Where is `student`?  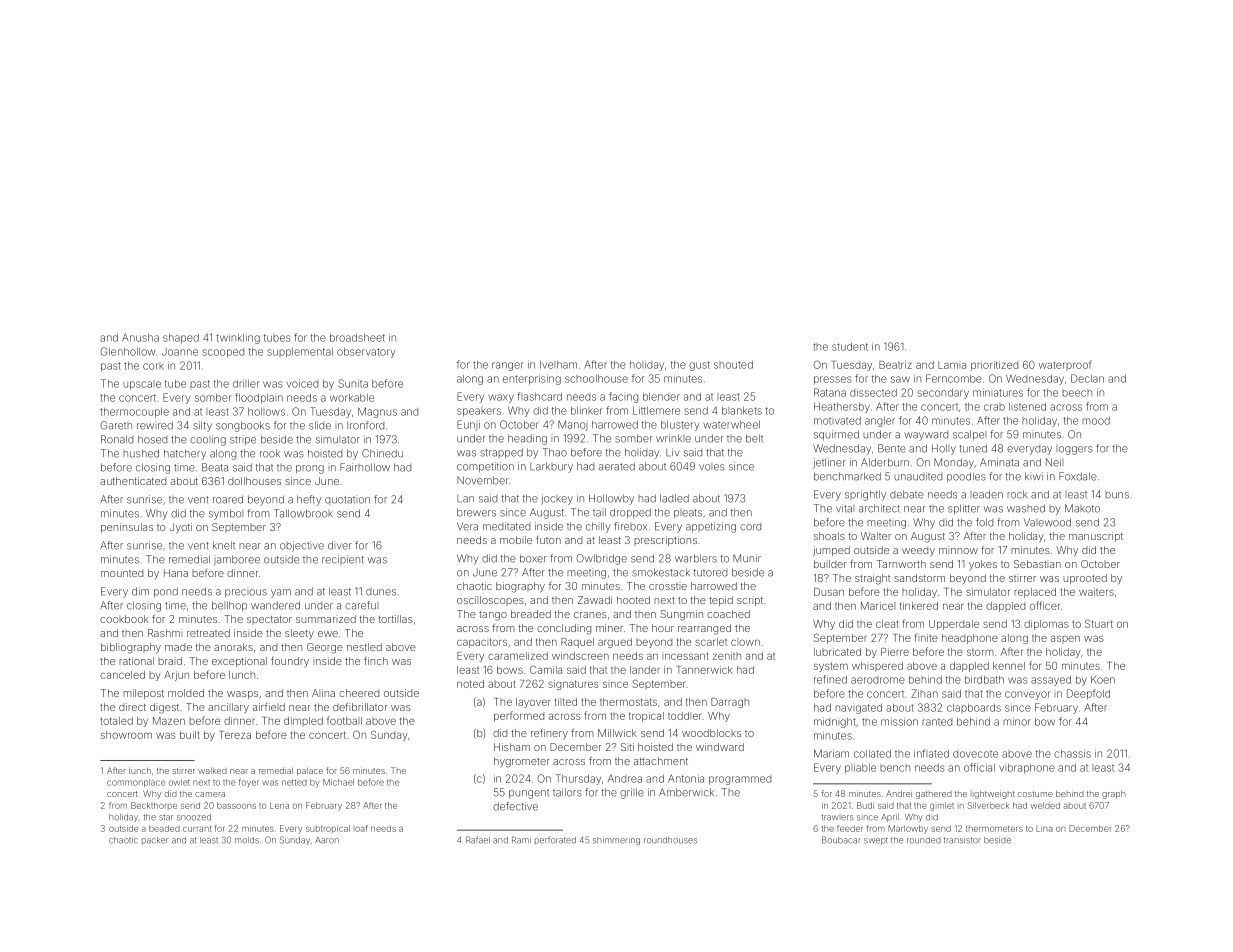 student is located at coordinates (850, 347).
